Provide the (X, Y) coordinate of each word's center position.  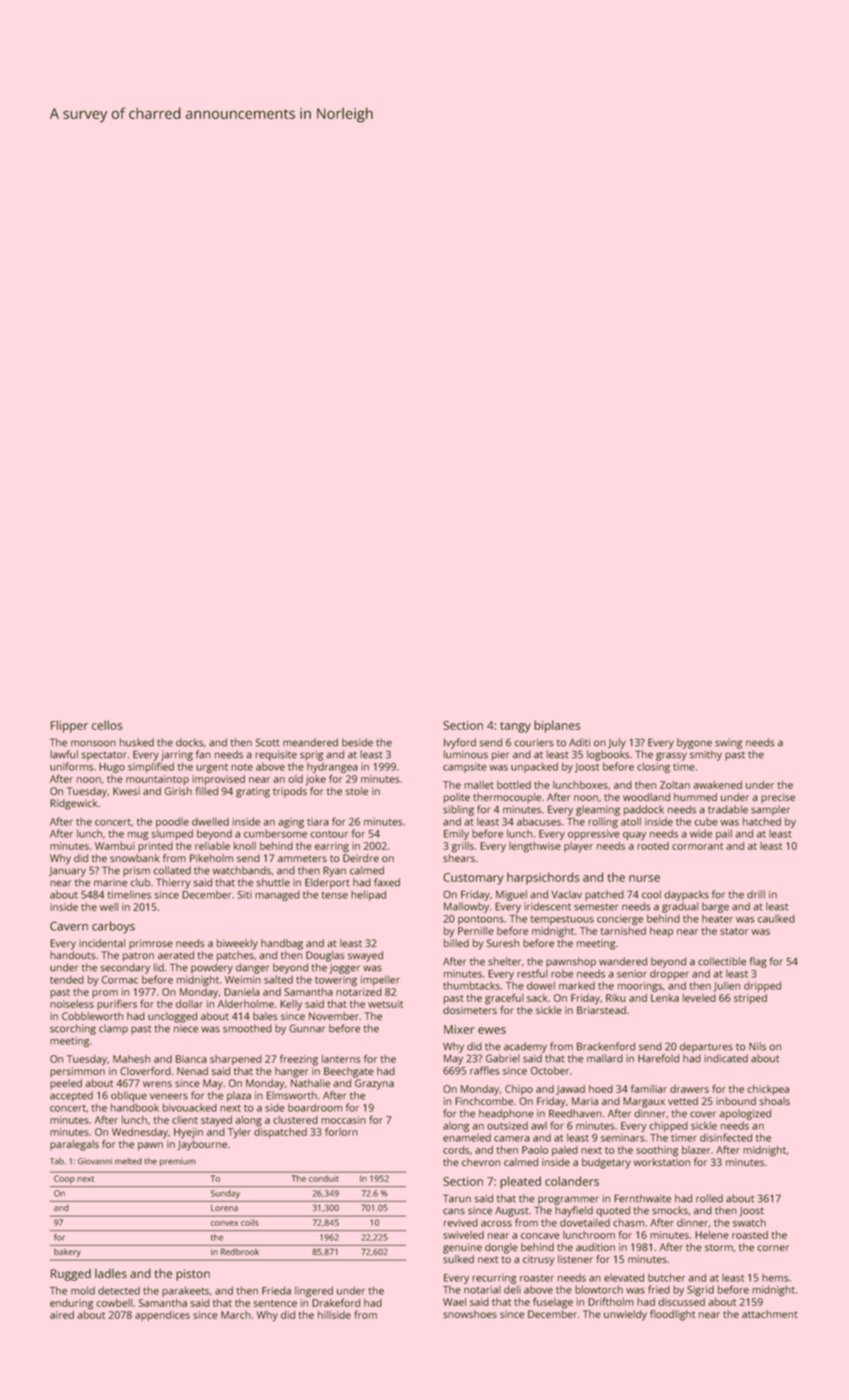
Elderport (327, 883)
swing (728, 743)
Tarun (457, 1198)
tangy (515, 727)
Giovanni (95, 1161)
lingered (314, 1291)
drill (756, 894)
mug (138, 836)
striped (750, 999)
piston (193, 1275)
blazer (696, 1150)
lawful (64, 754)
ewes (492, 1030)
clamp (113, 1029)
